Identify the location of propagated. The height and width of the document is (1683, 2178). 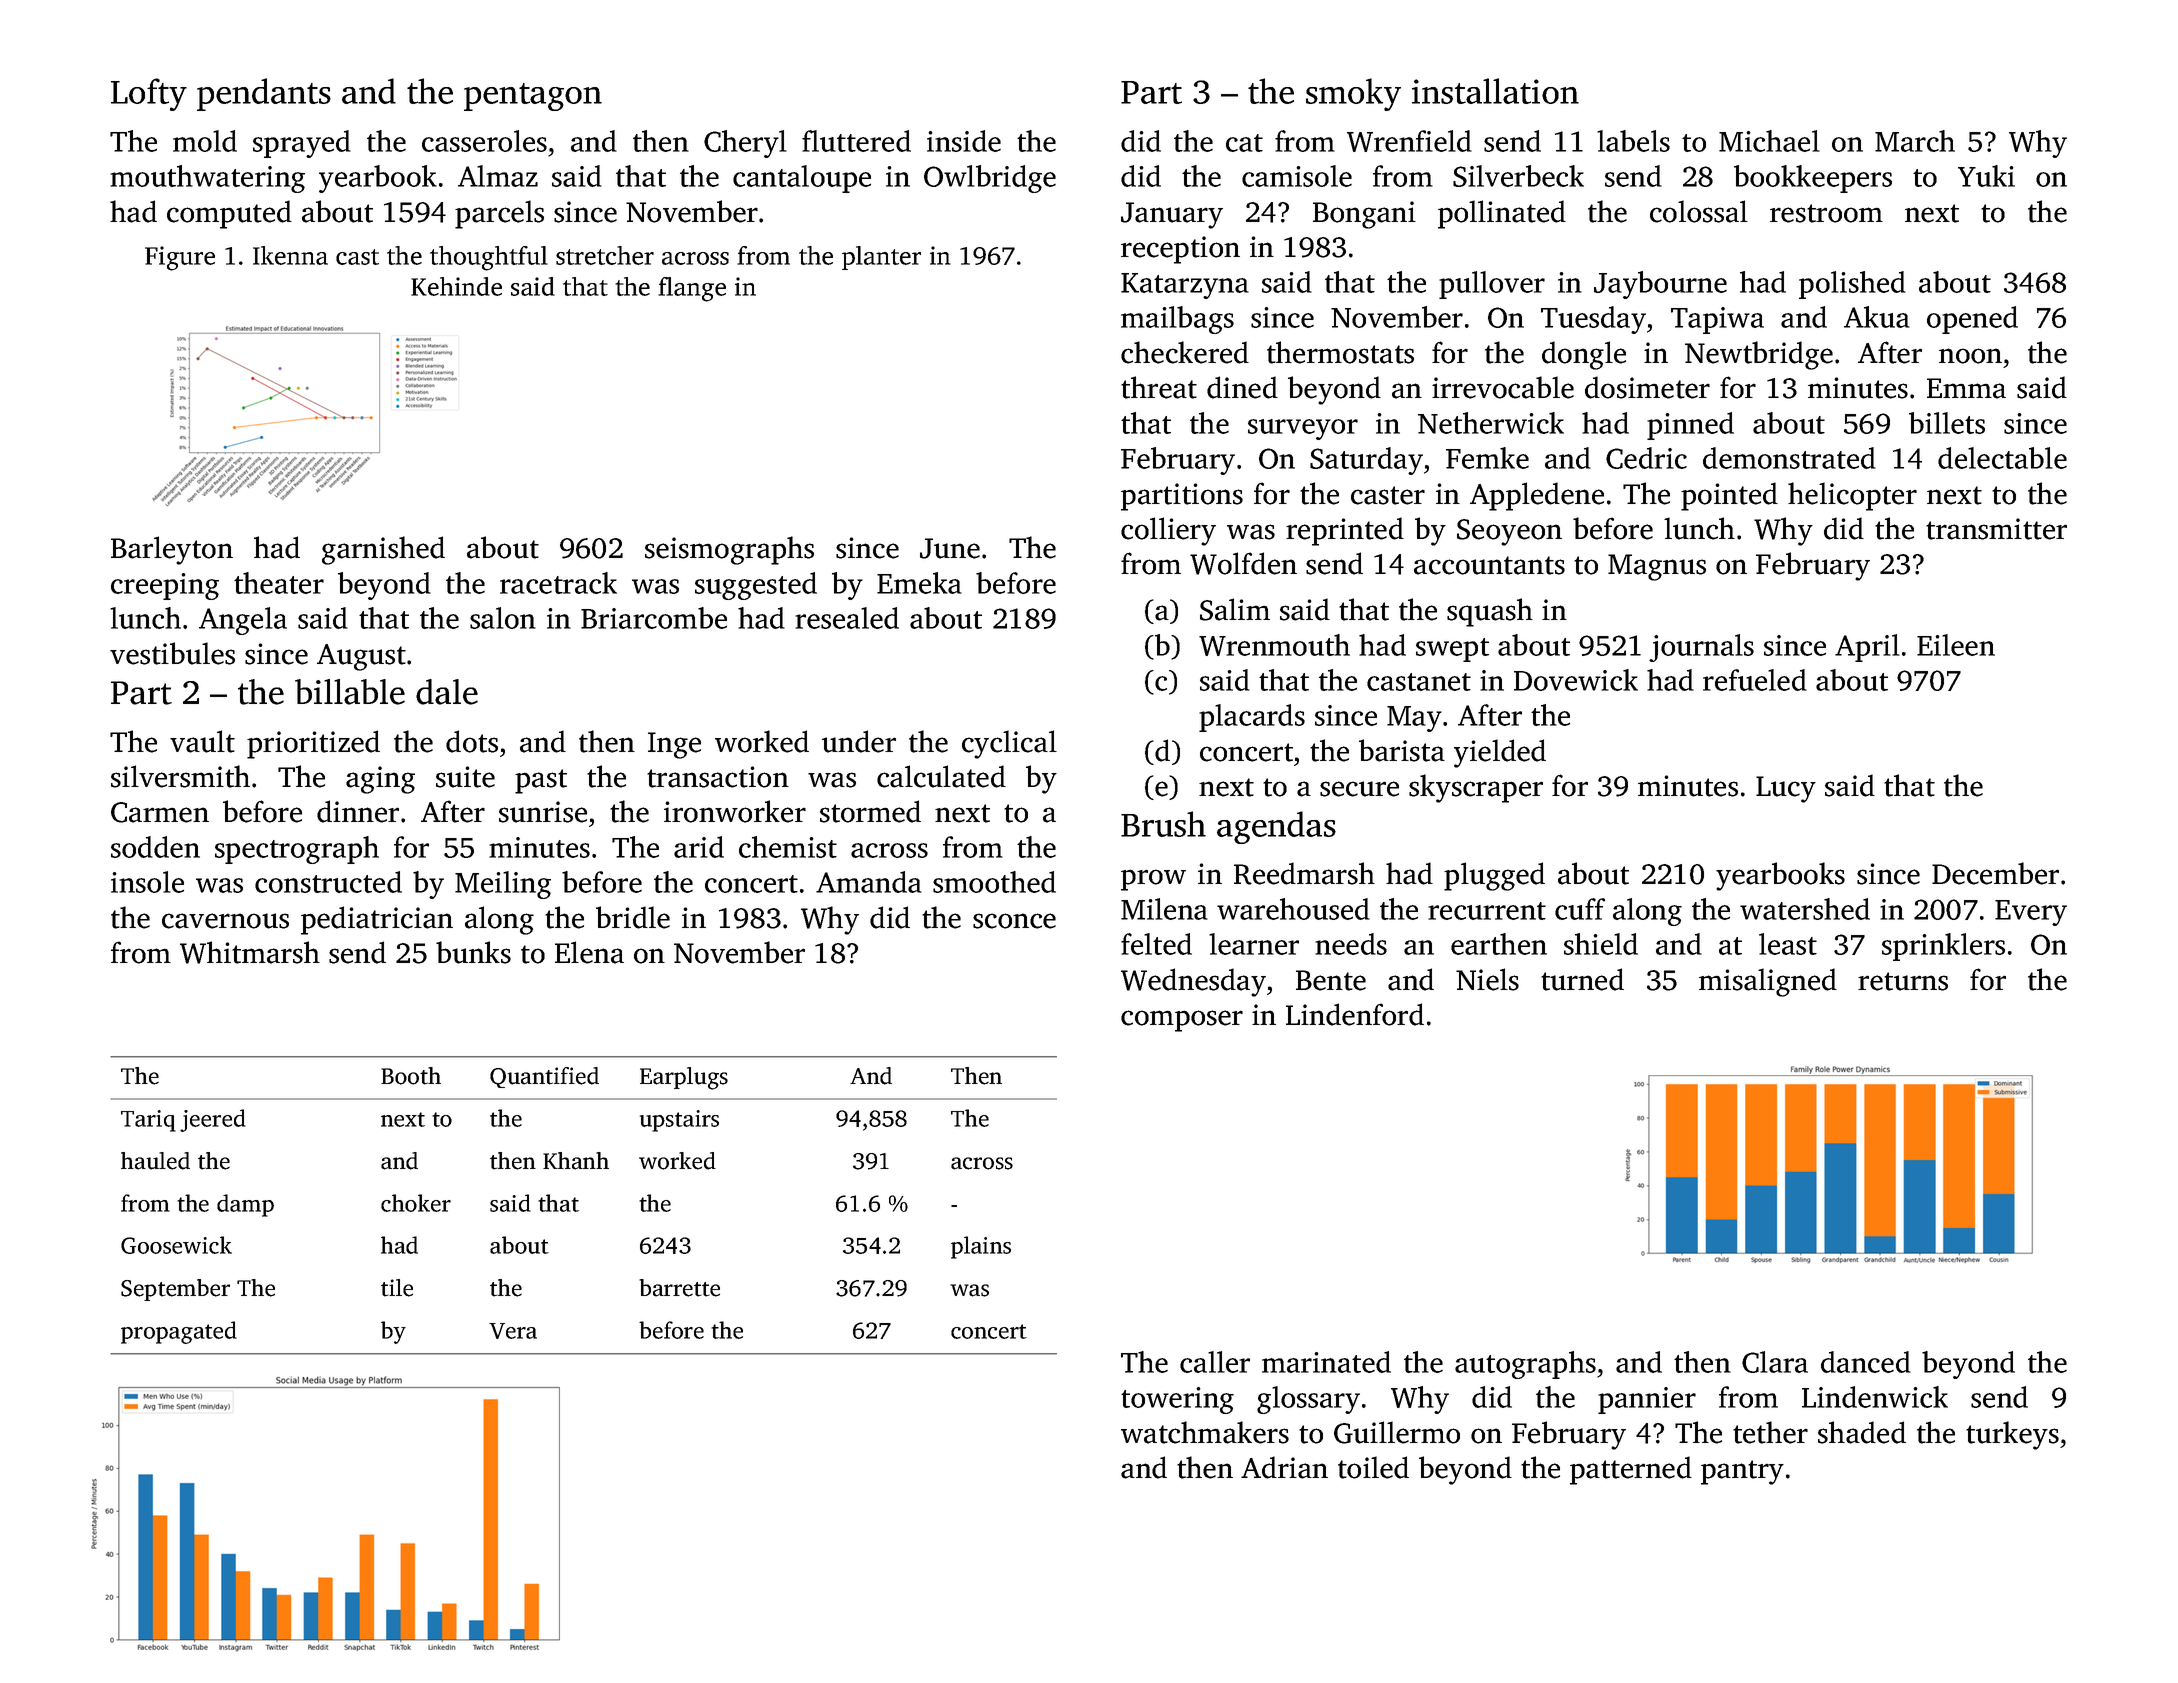
(179, 1332).
